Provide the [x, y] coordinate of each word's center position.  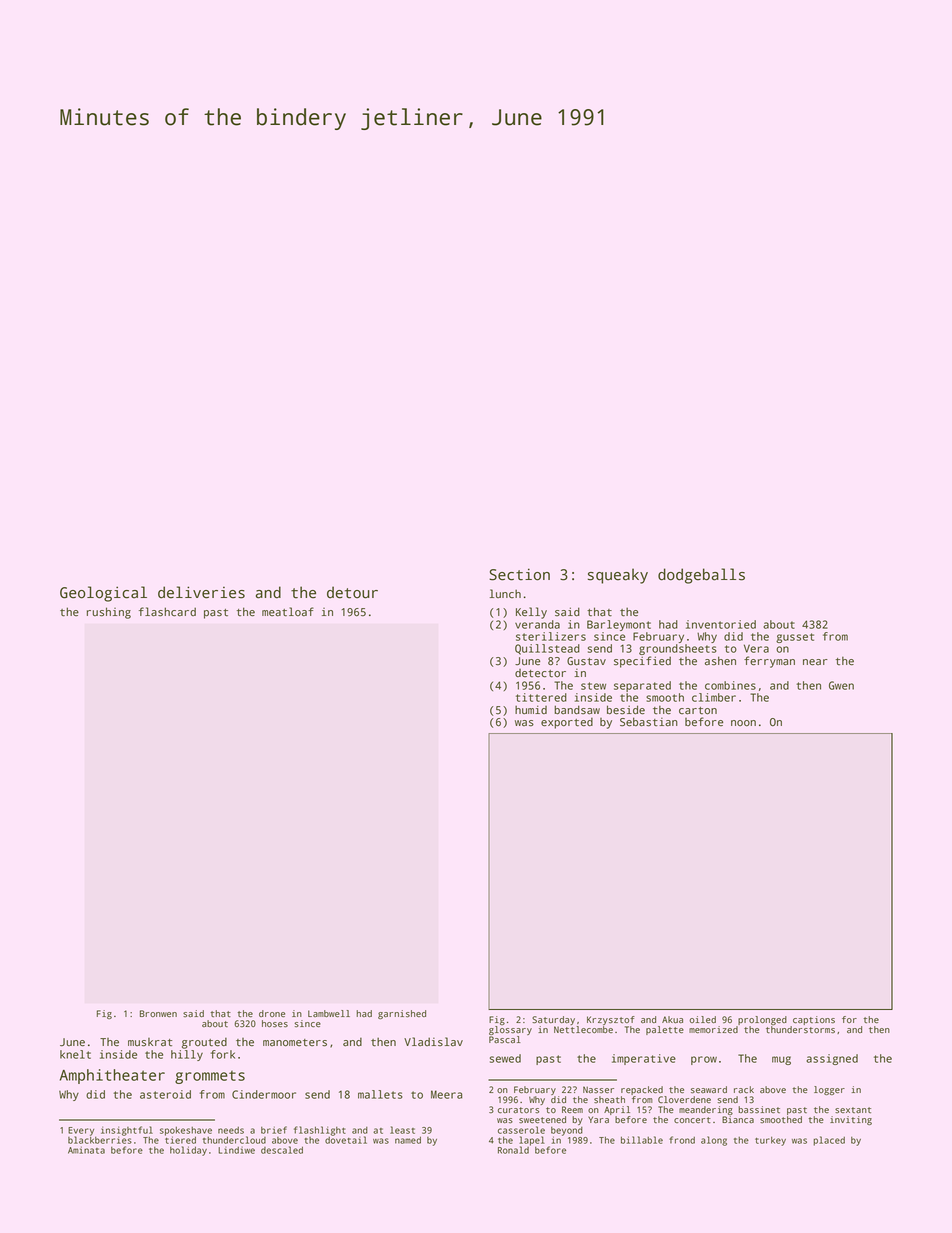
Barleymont [619, 625]
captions [814, 1020]
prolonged [762, 1020]
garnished [402, 1015]
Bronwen [158, 1013]
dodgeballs [701, 576]
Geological [103, 594]
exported [567, 723]
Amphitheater [112, 1076]
